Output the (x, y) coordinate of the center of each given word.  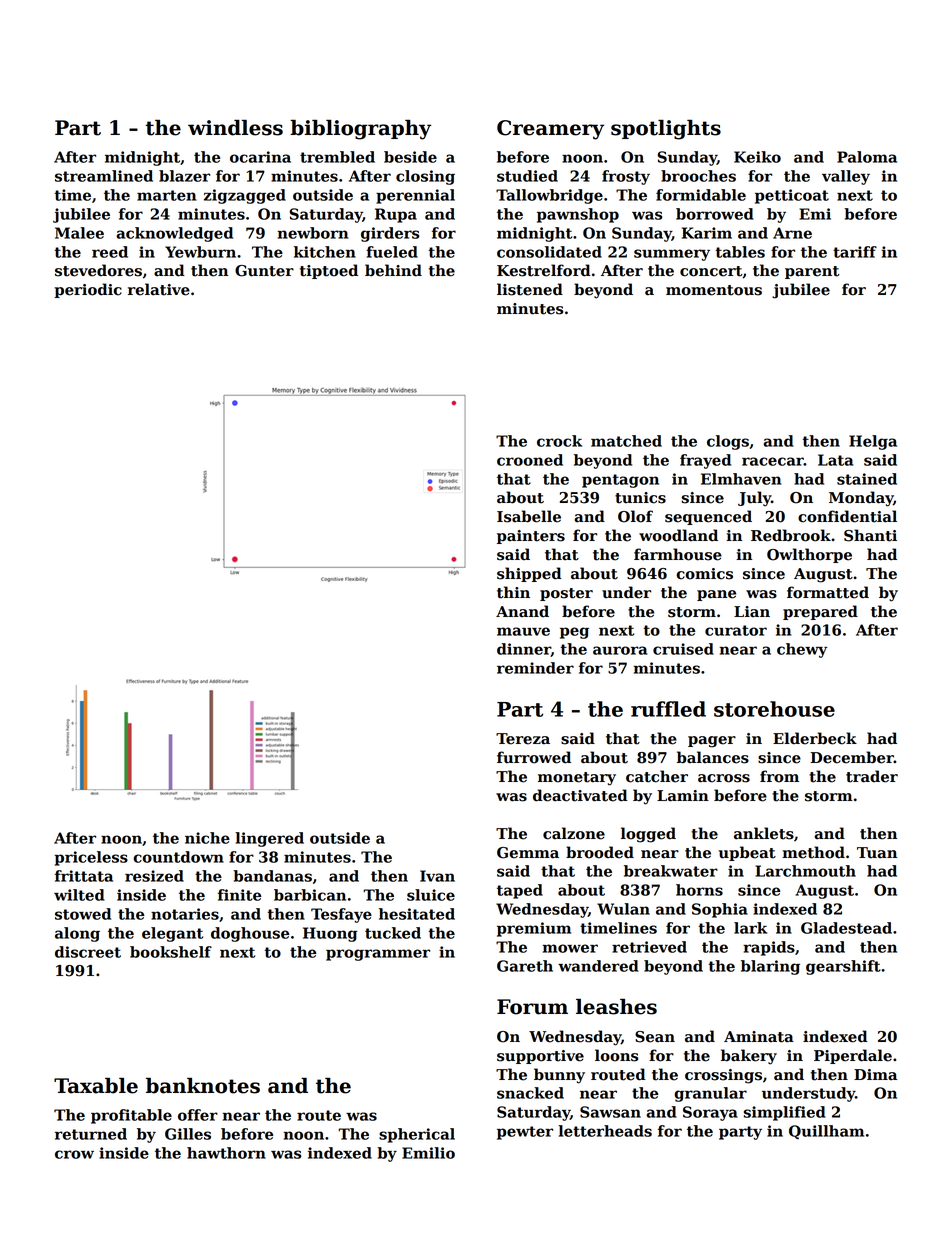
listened (530, 289)
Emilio (428, 1153)
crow (74, 1154)
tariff (855, 252)
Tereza (523, 739)
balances (713, 757)
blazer (184, 176)
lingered (269, 839)
